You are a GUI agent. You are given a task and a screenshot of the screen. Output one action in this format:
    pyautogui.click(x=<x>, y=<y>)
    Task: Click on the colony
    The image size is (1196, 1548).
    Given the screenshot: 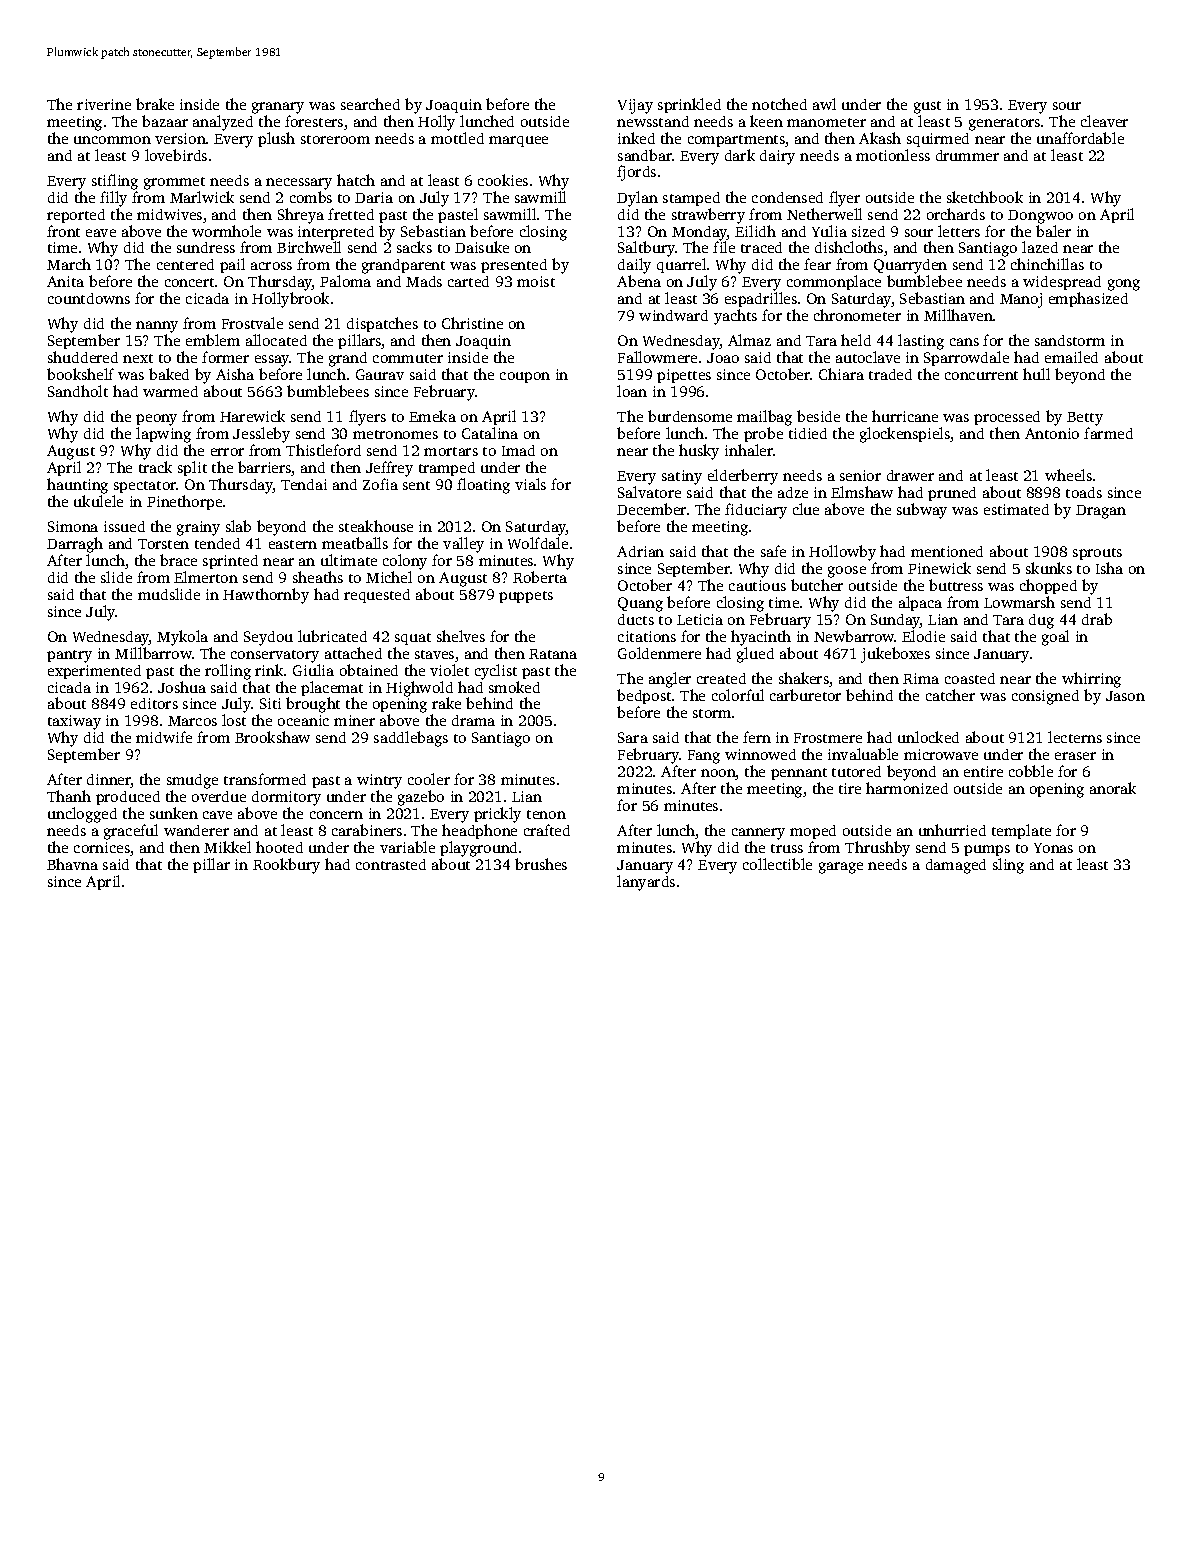 What is the action you would take?
    pyautogui.click(x=405, y=562)
